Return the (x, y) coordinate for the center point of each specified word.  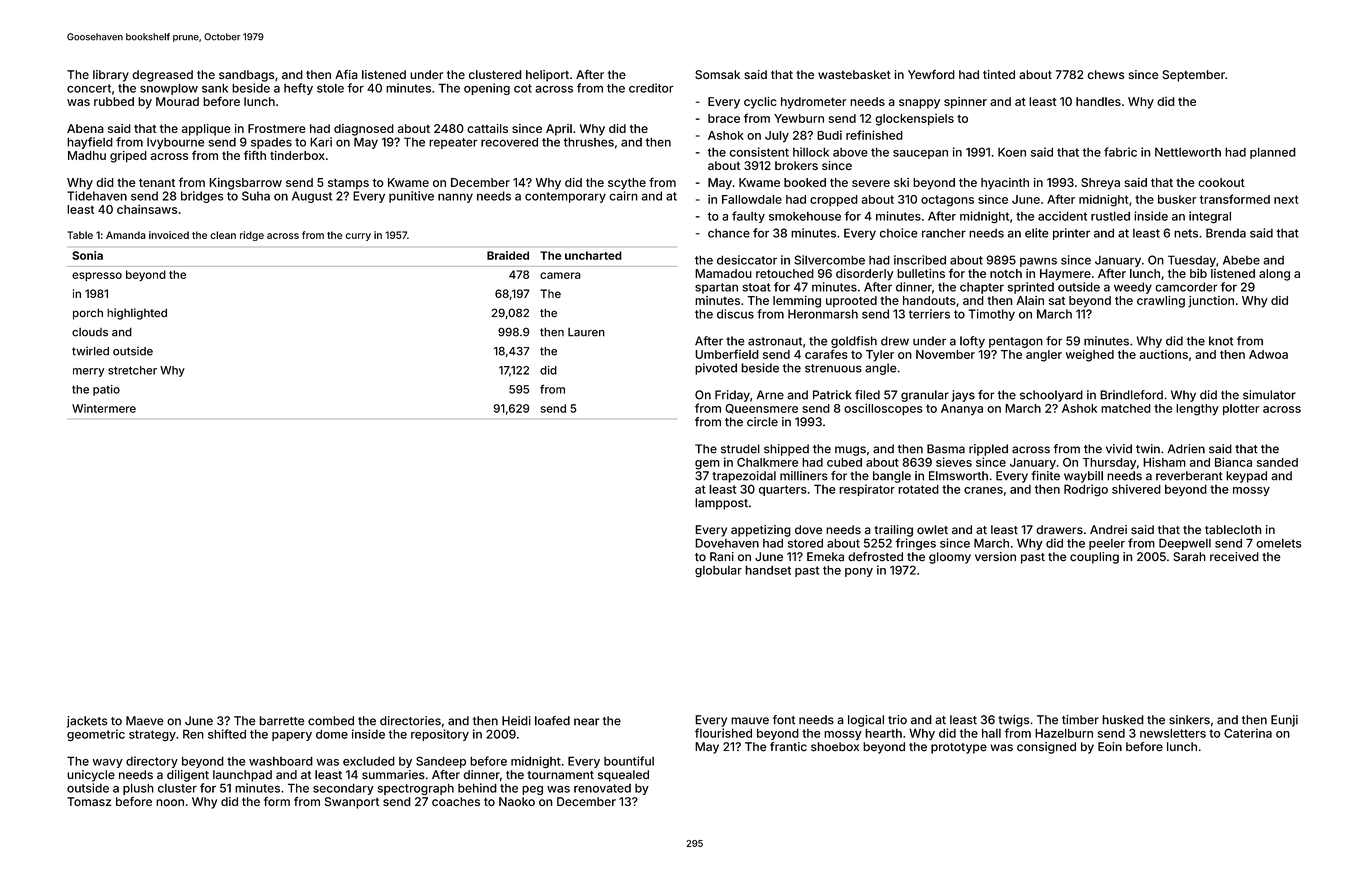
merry (88, 372)
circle (762, 422)
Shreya (1100, 184)
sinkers (1189, 720)
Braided (508, 255)
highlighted (137, 314)
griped (128, 157)
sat (1057, 301)
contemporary (565, 197)
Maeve (145, 721)
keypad (1246, 477)
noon (170, 802)
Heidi (516, 721)
